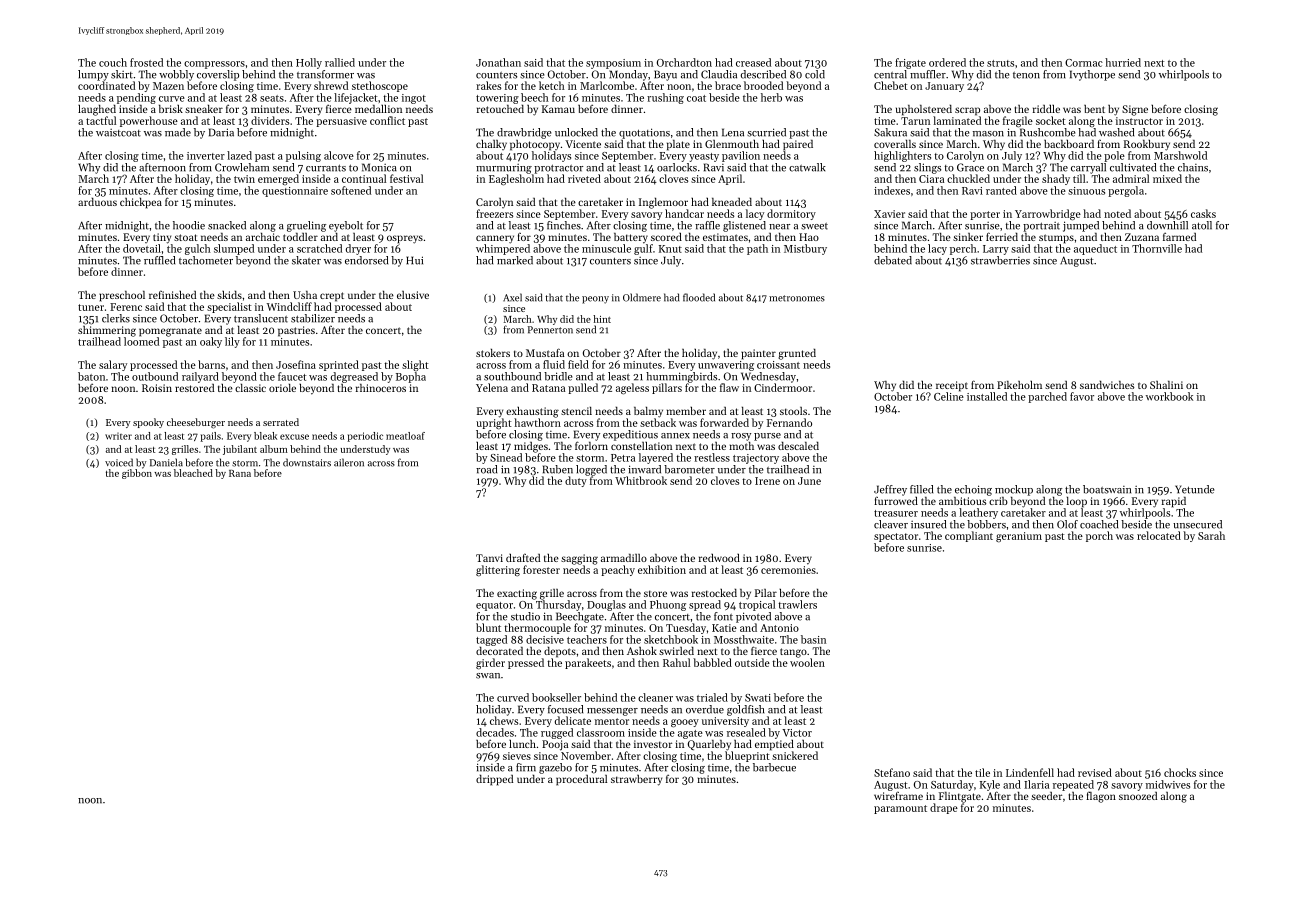 The height and width of the image is (924, 1308). I want to click on struts, so click(1000, 63).
